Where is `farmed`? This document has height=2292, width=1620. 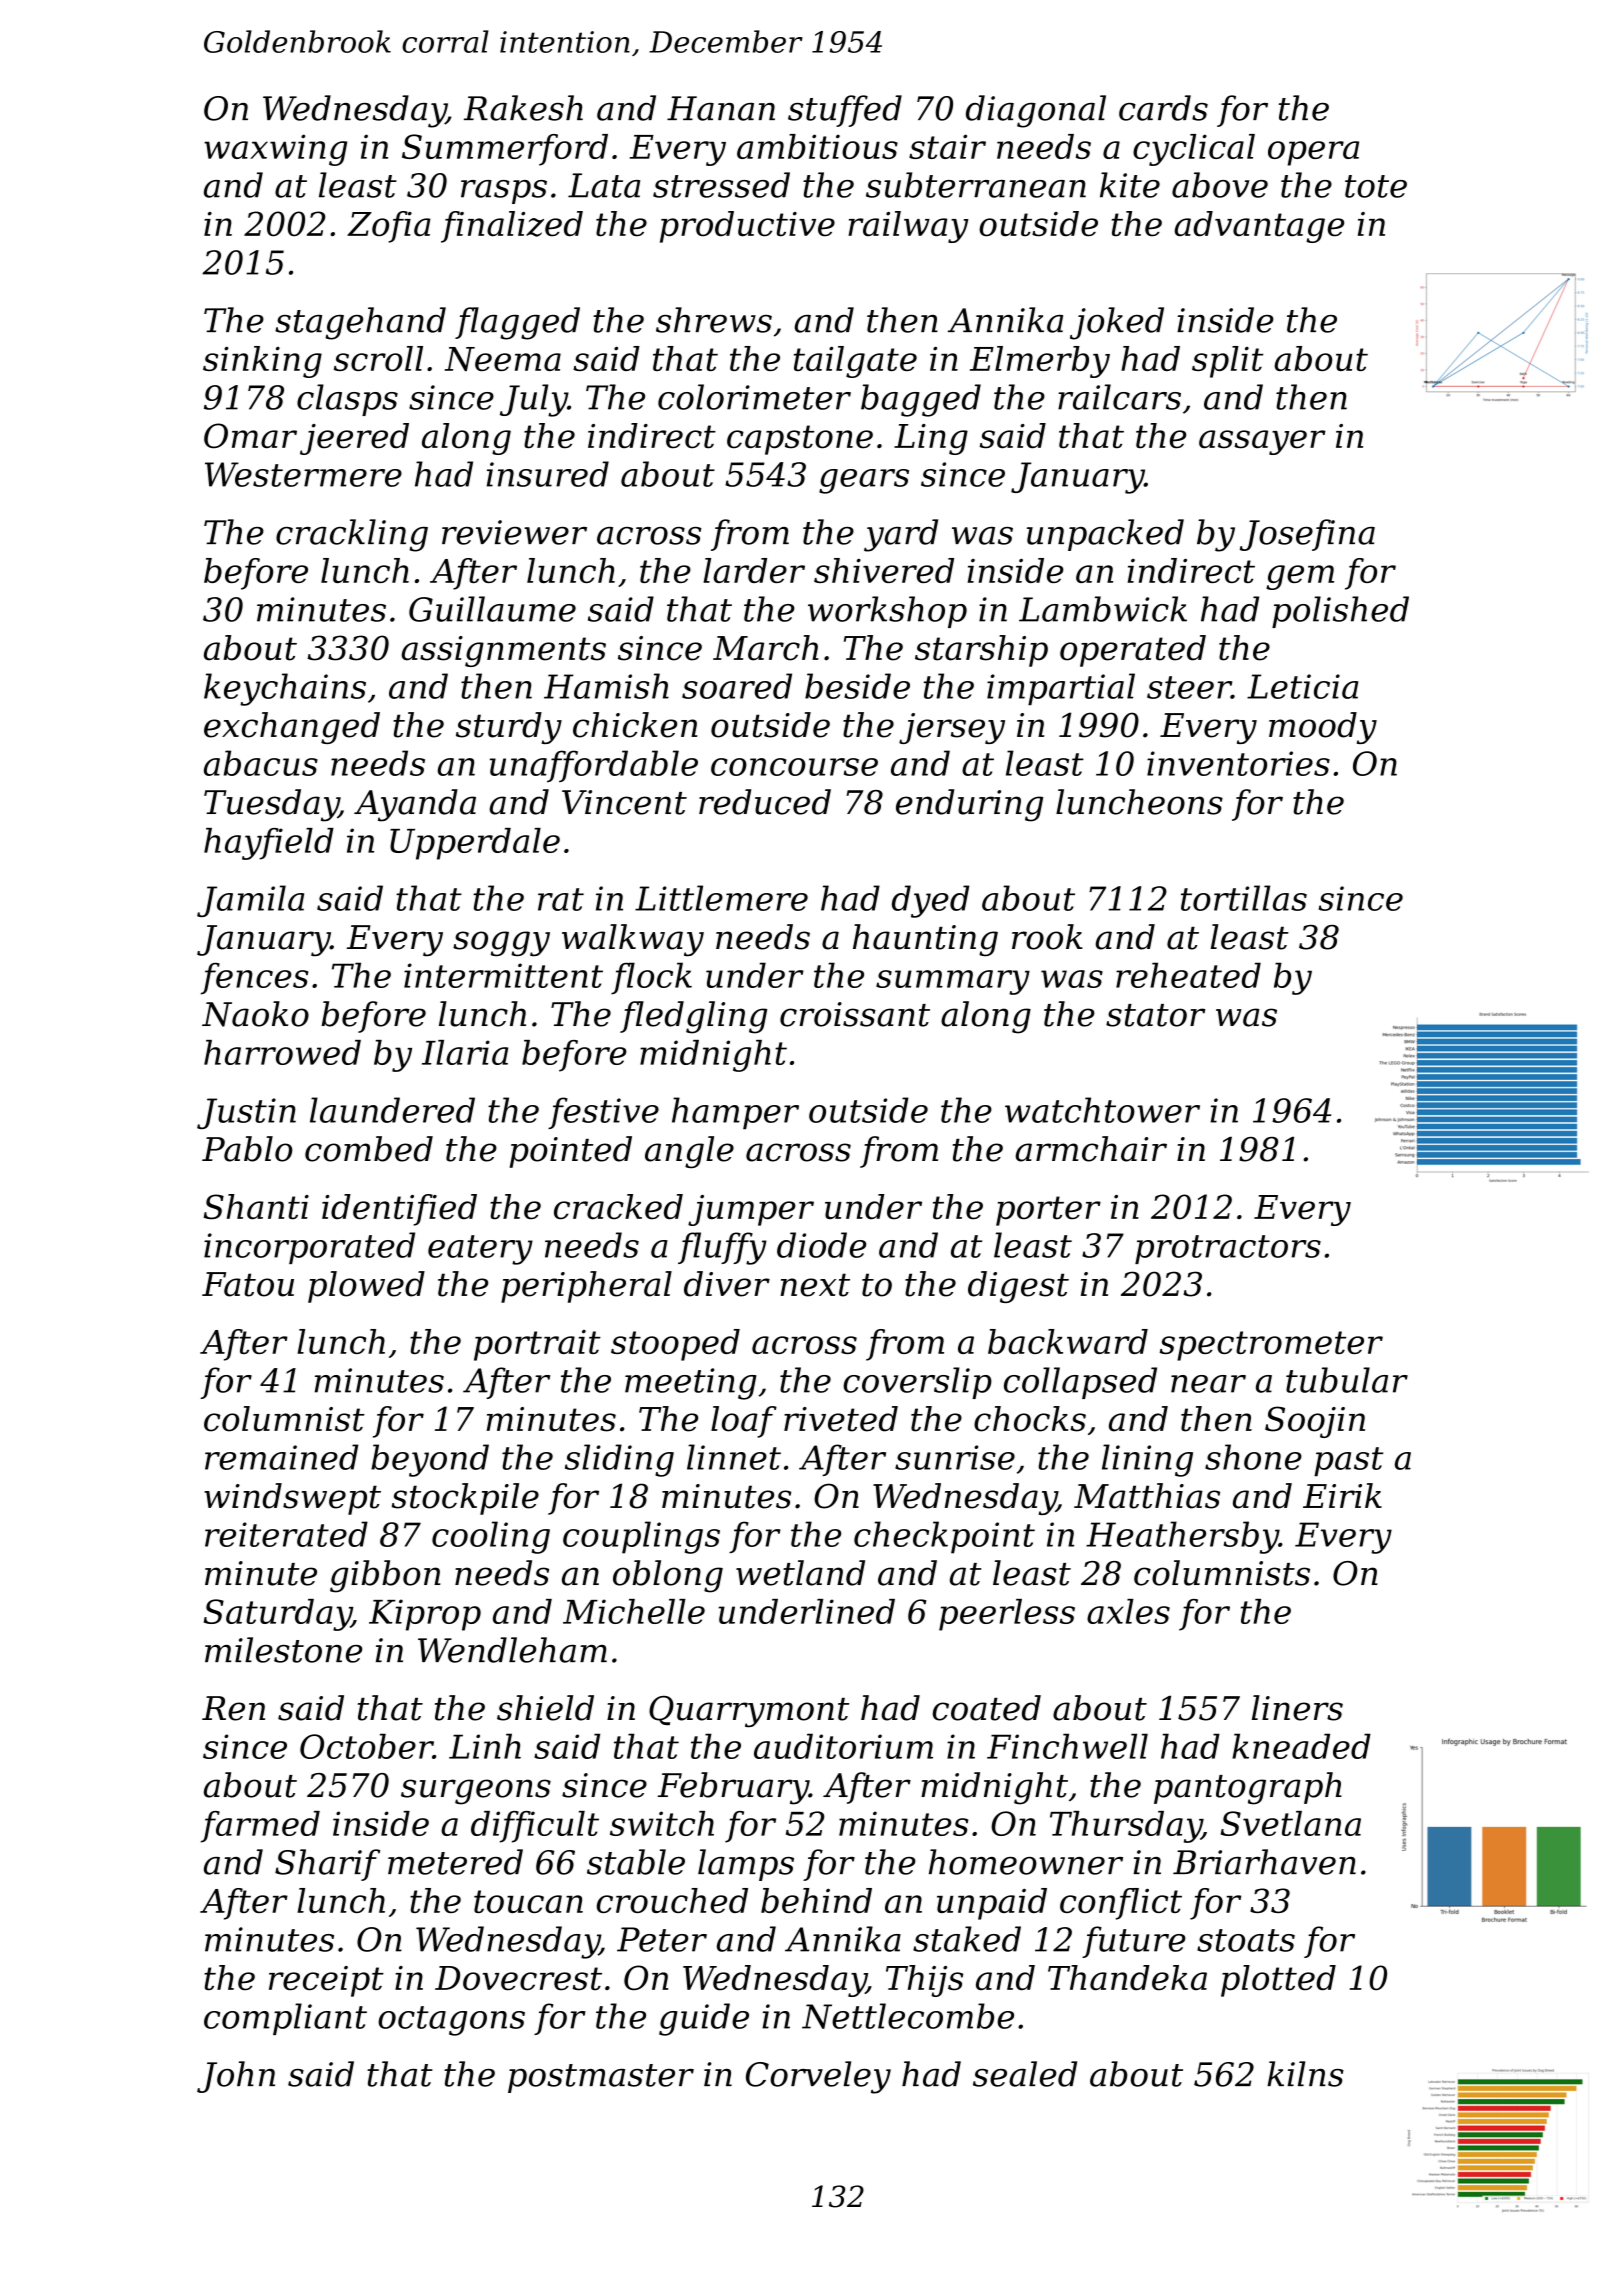
farmed is located at coordinates (260, 1827).
